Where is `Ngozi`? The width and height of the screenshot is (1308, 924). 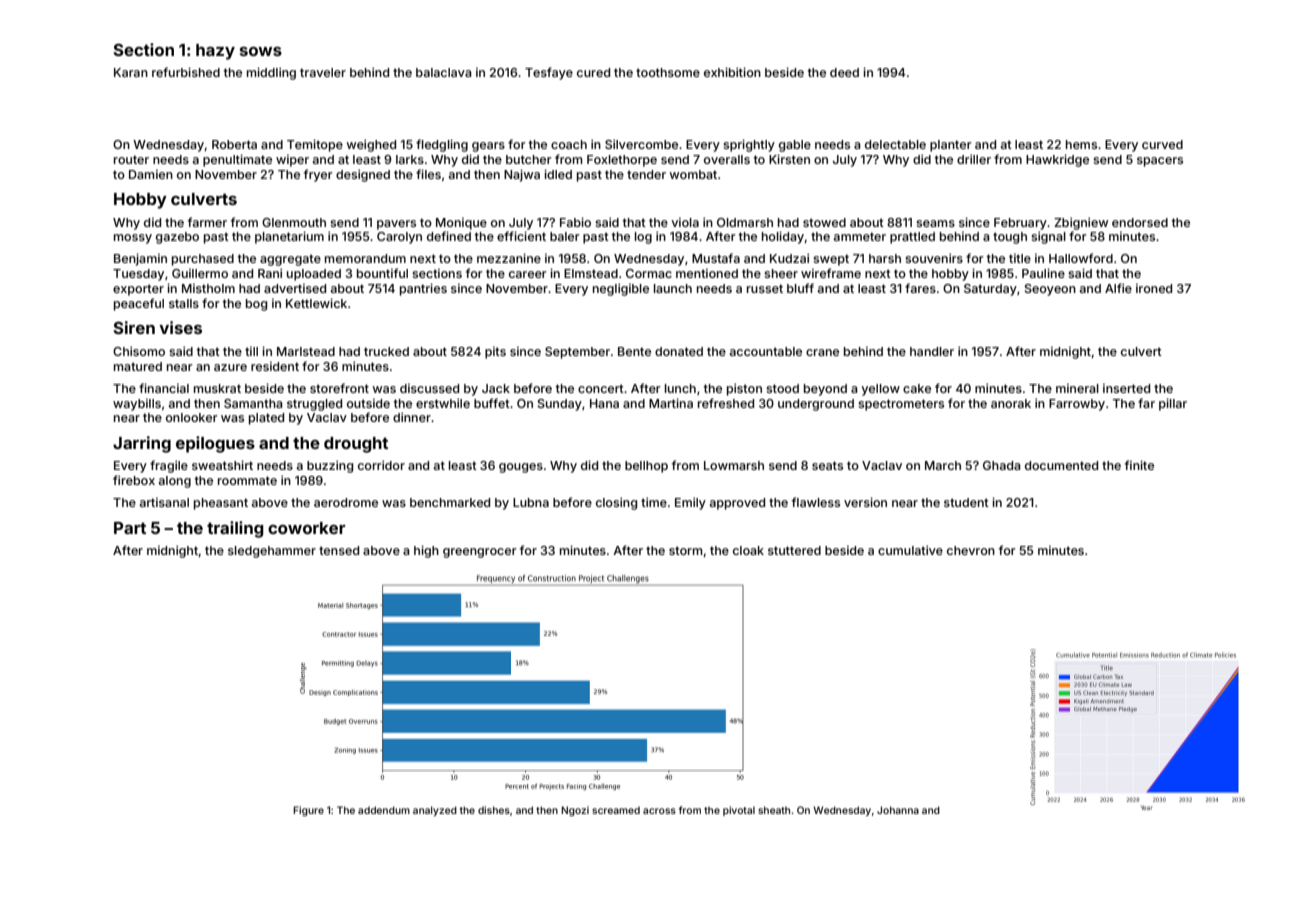 Ngozi is located at coordinates (575, 811).
